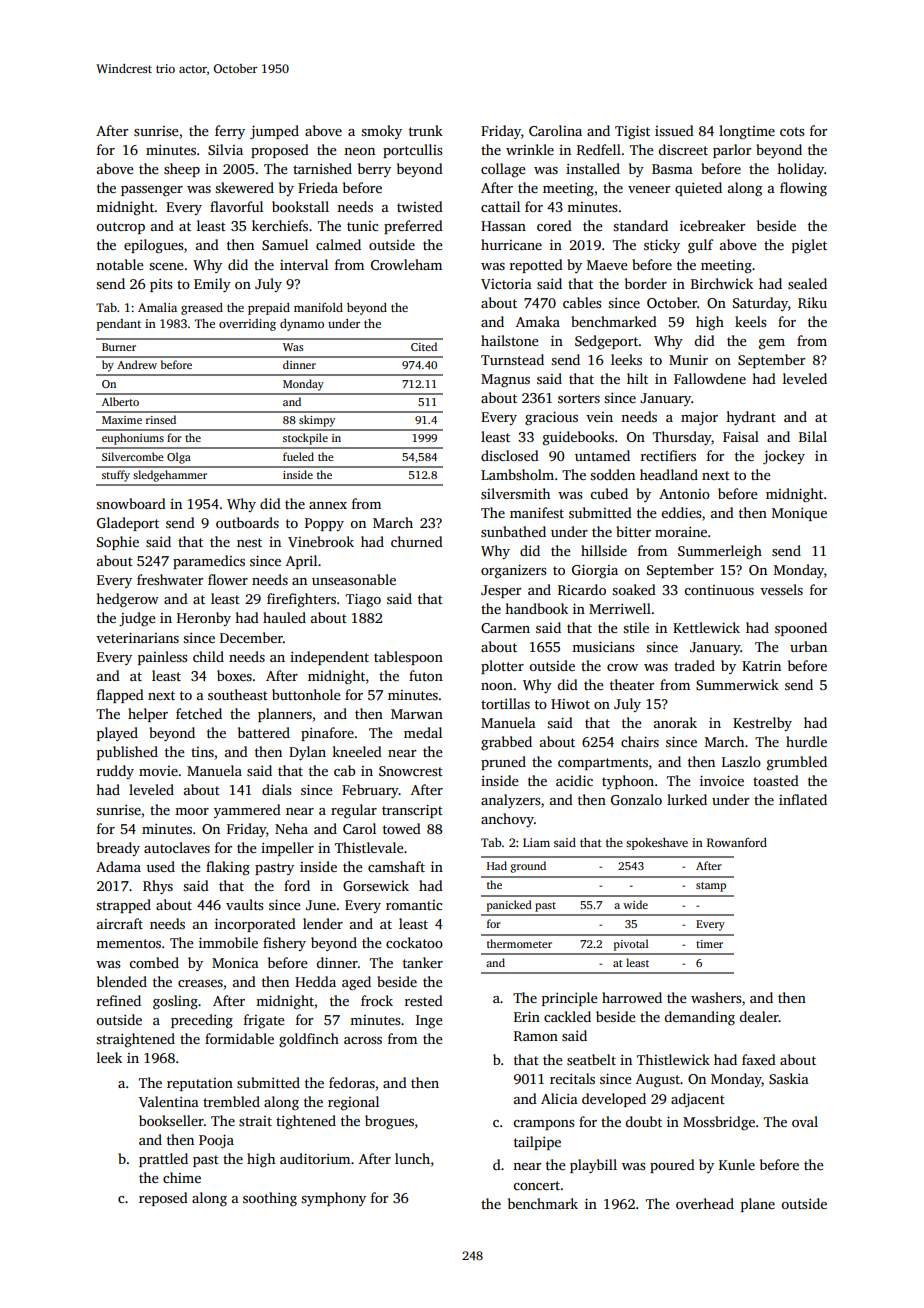 This screenshot has width=924, height=1308. Describe the element at coordinates (417, 714) in the screenshot. I see `Marwan` at that location.
